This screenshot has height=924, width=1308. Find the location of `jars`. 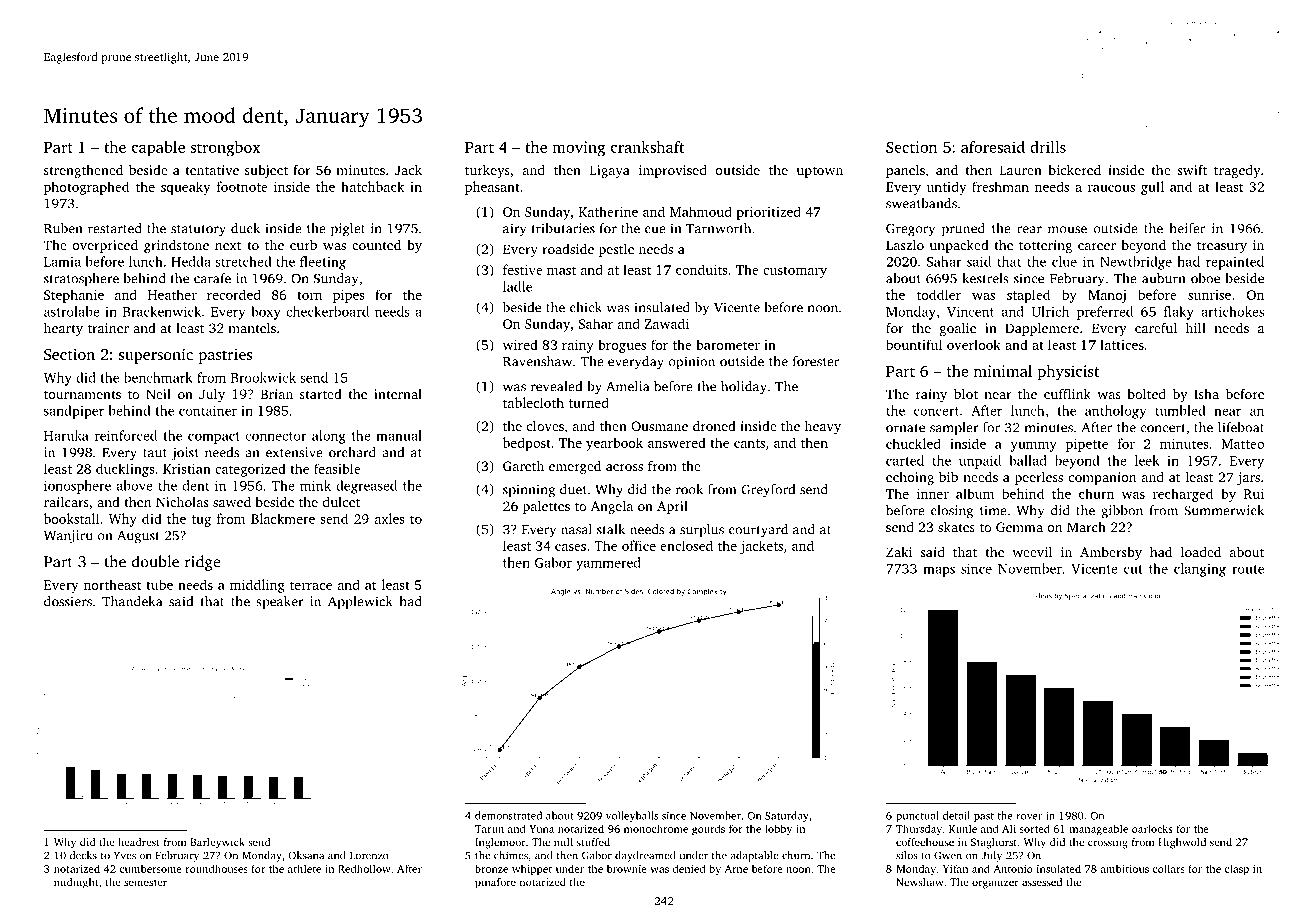

jars is located at coordinates (1248, 478).
